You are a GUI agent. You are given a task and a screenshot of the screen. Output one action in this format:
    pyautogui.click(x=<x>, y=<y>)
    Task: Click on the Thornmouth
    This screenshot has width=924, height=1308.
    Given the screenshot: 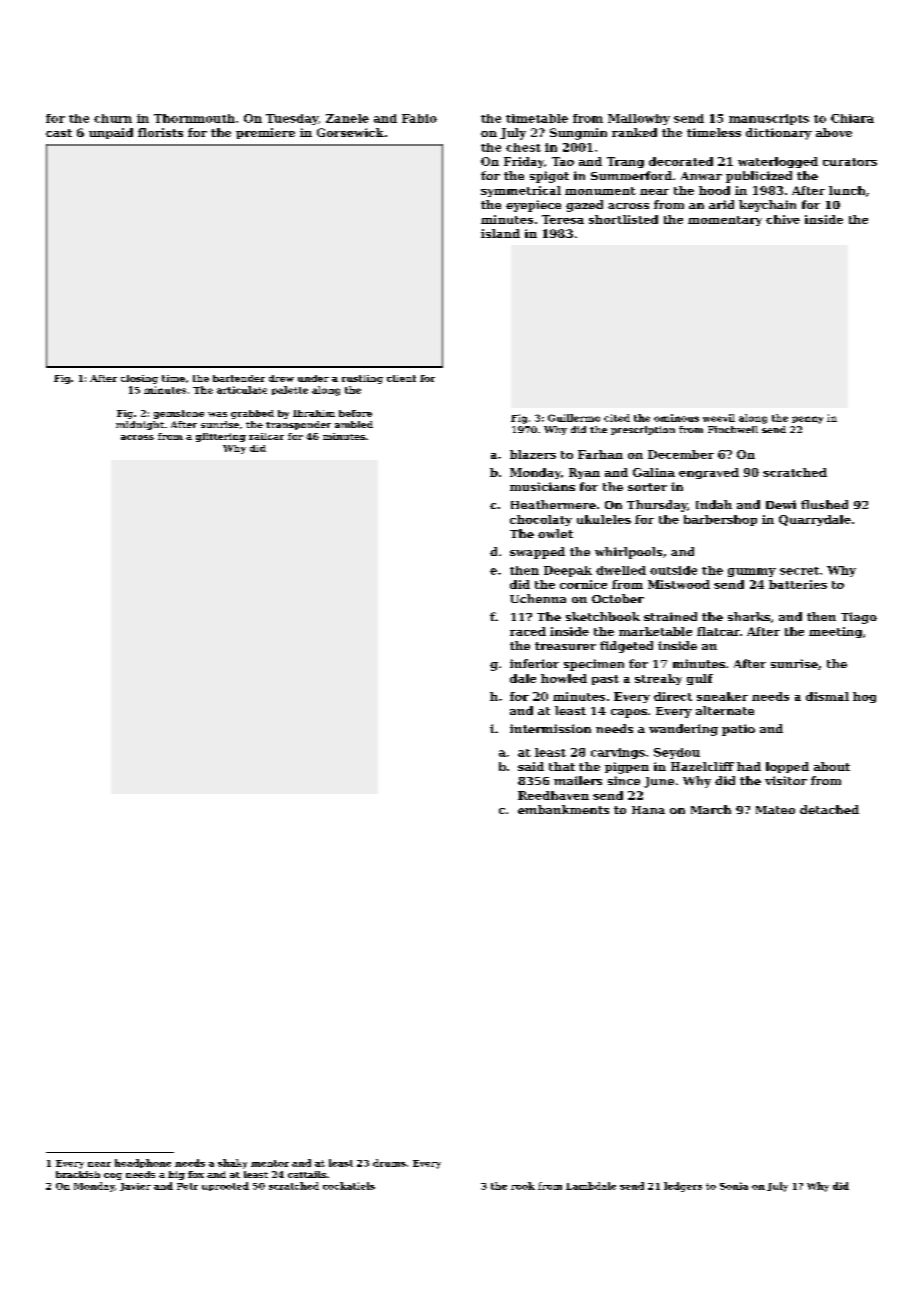 What is the action you would take?
    pyautogui.click(x=194, y=118)
